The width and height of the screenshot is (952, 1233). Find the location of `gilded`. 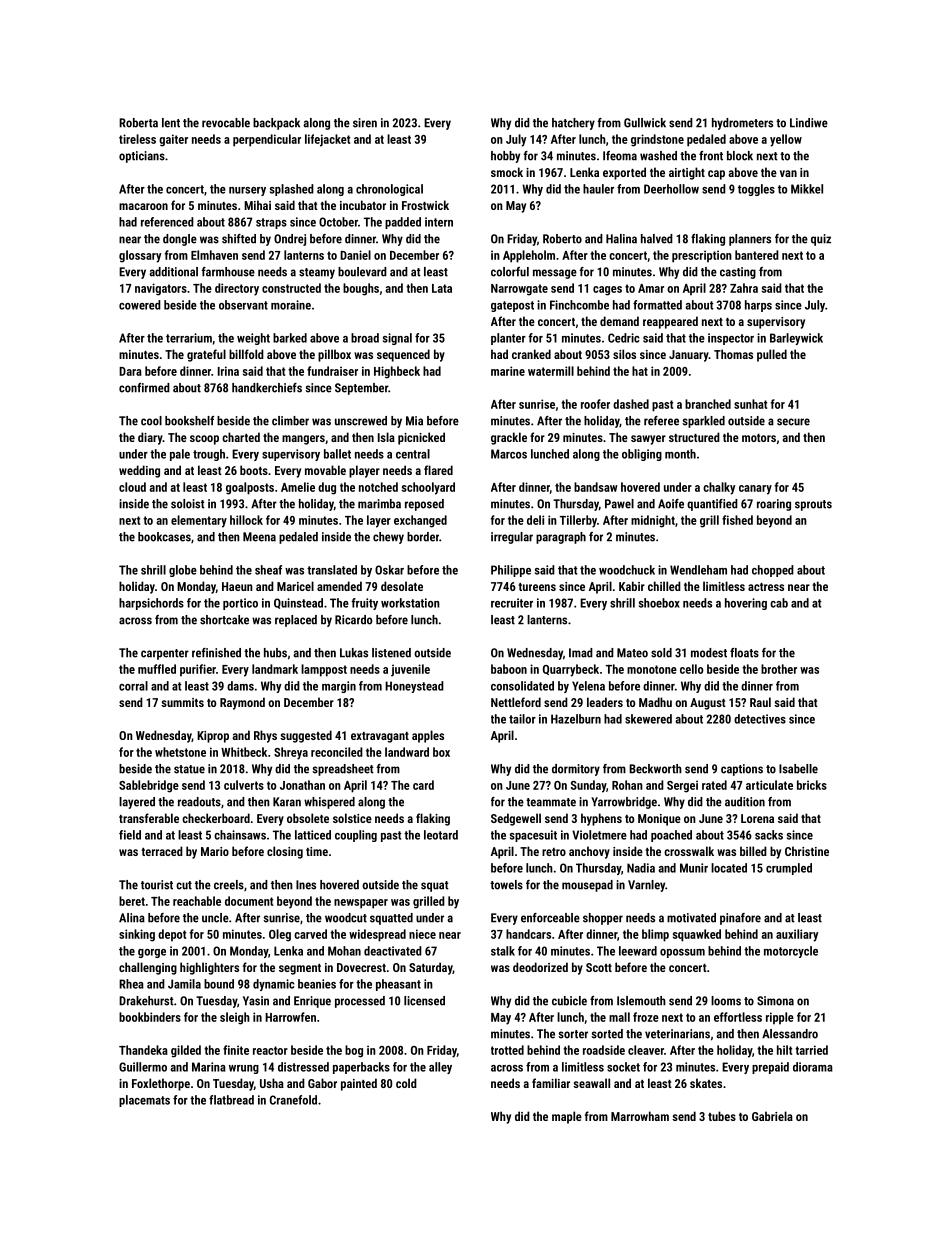

gilded is located at coordinates (186, 1051).
